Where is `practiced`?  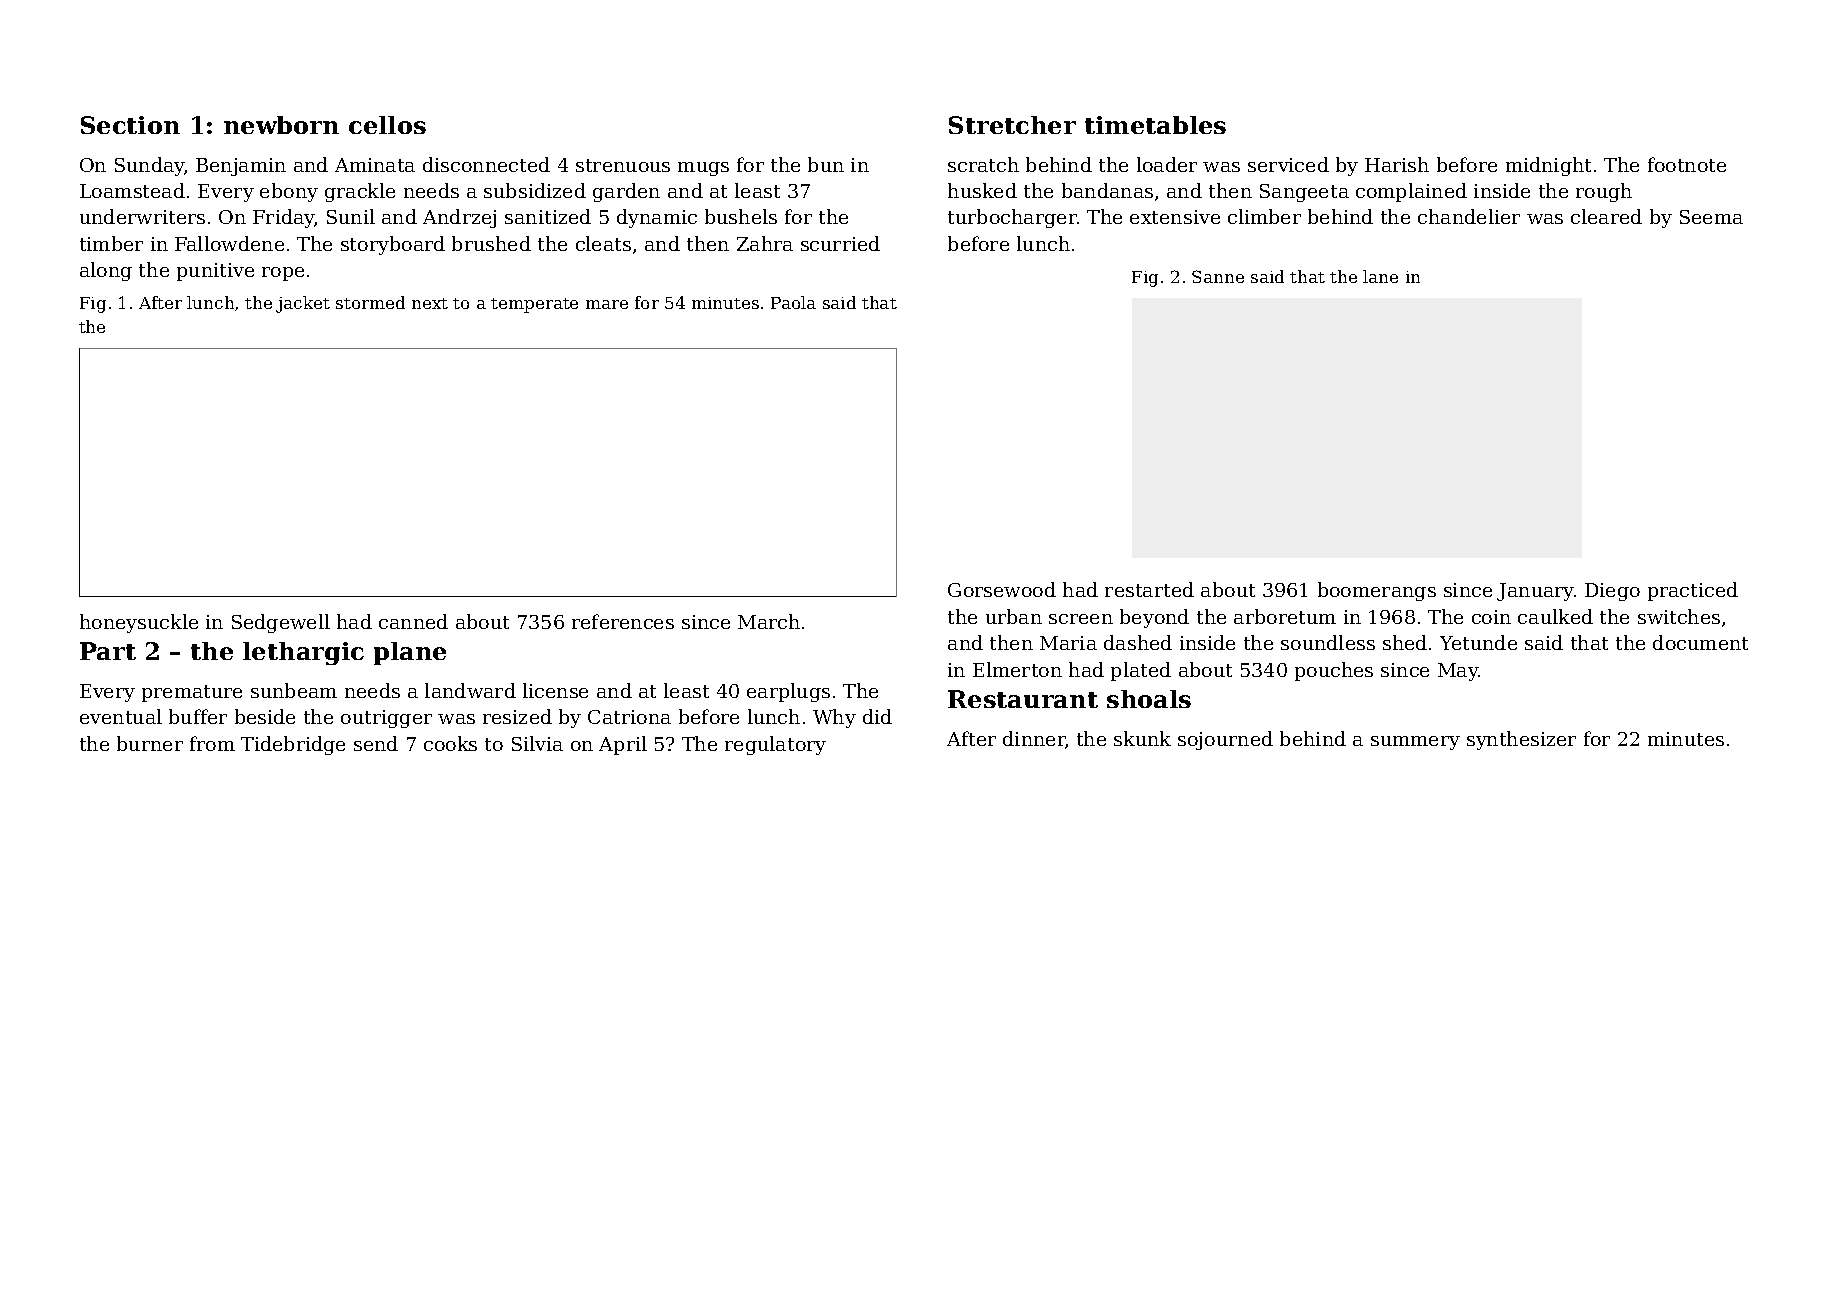 practiced is located at coordinates (1693, 591).
